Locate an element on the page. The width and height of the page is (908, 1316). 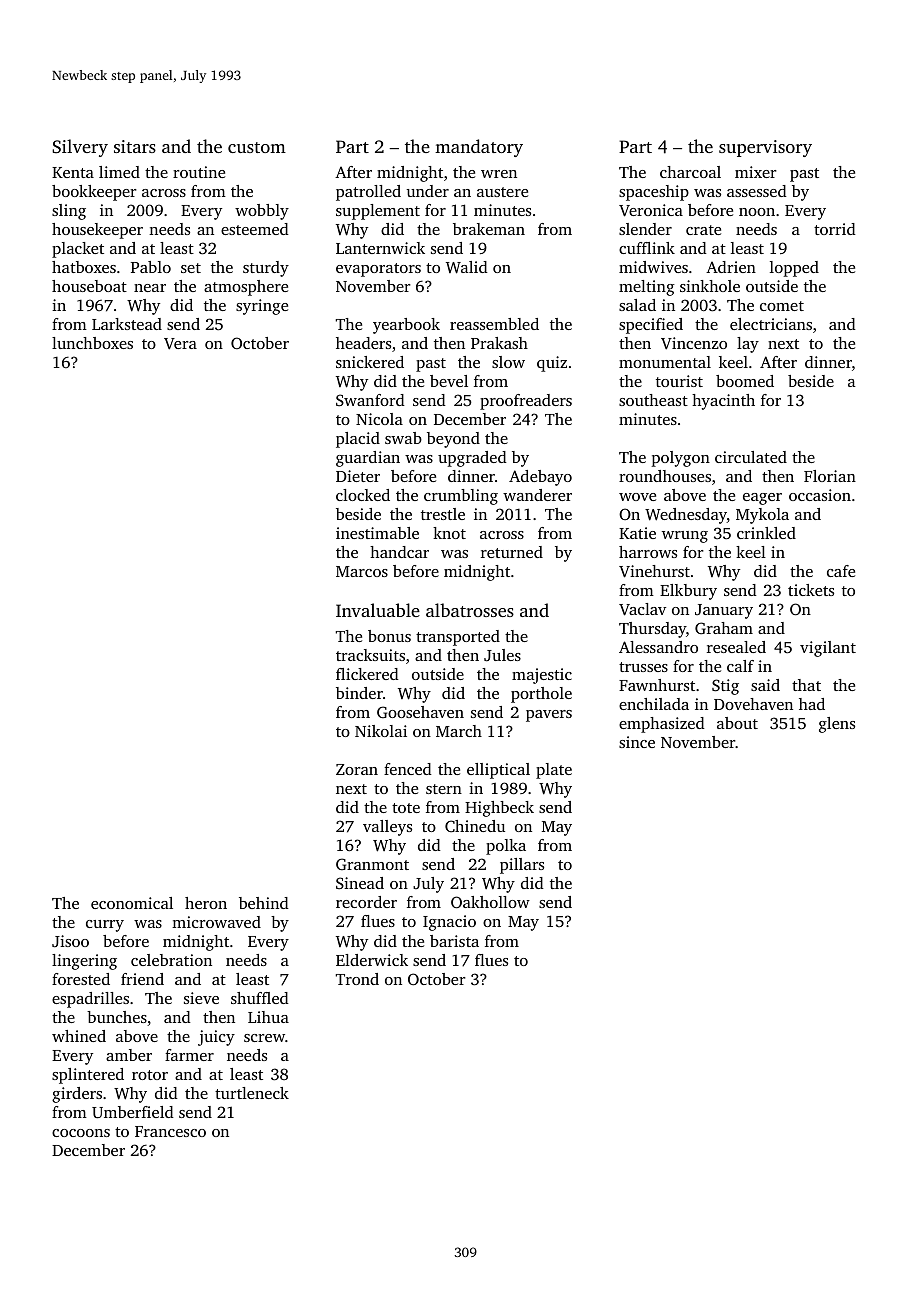
turtleneck is located at coordinates (252, 1093).
